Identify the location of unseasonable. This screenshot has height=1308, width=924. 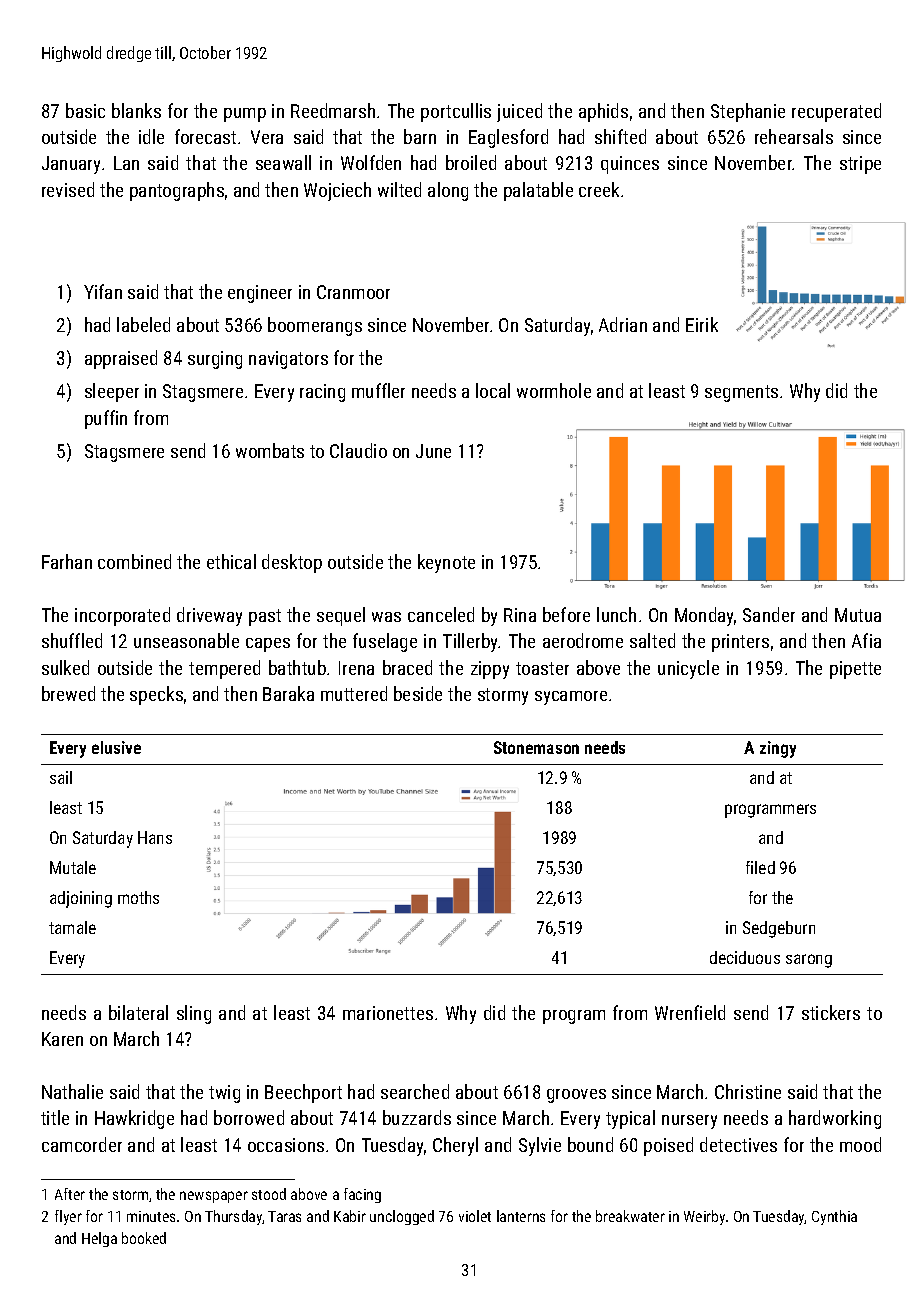
(186, 640).
